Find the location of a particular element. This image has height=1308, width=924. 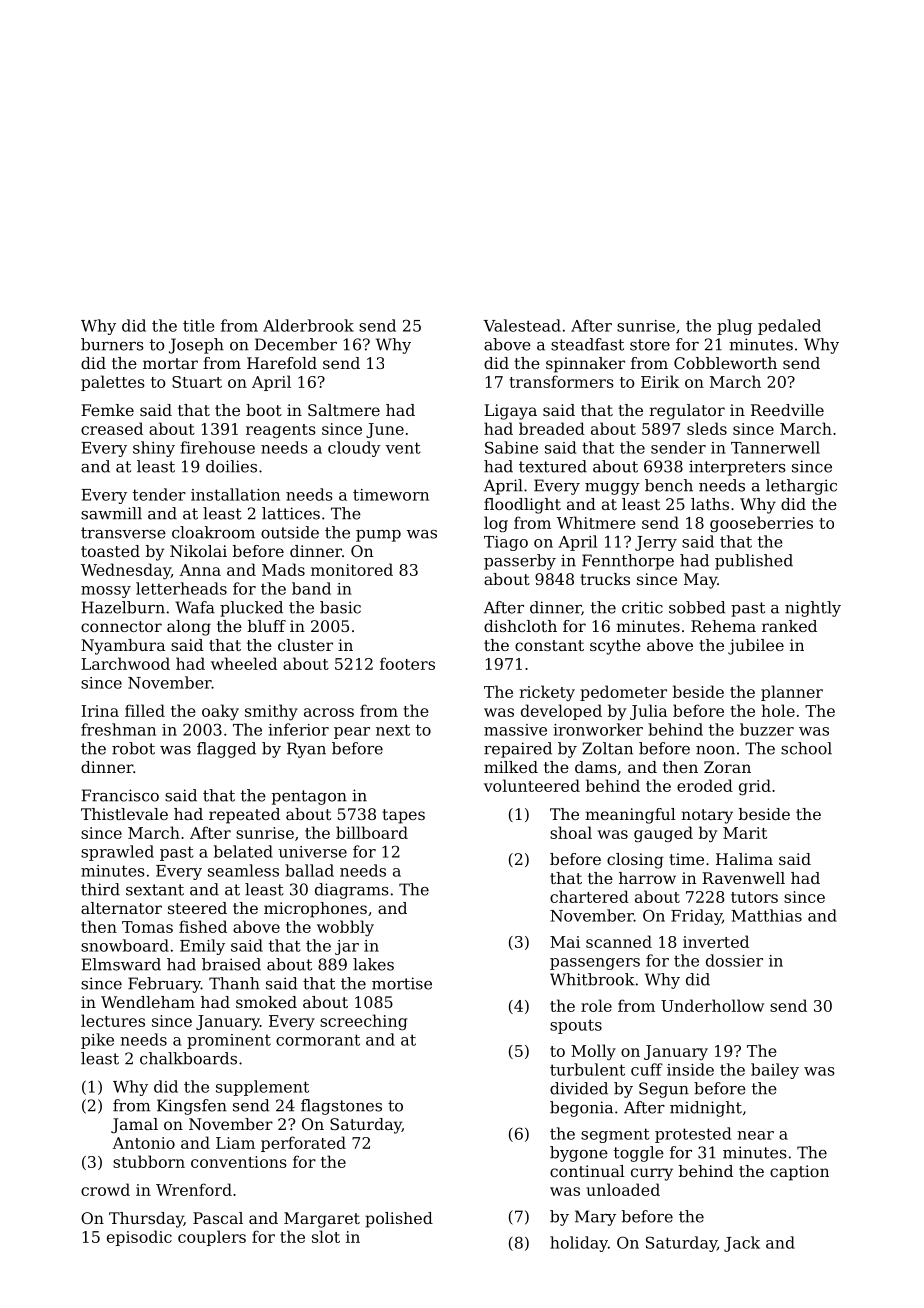

plug is located at coordinates (734, 327).
